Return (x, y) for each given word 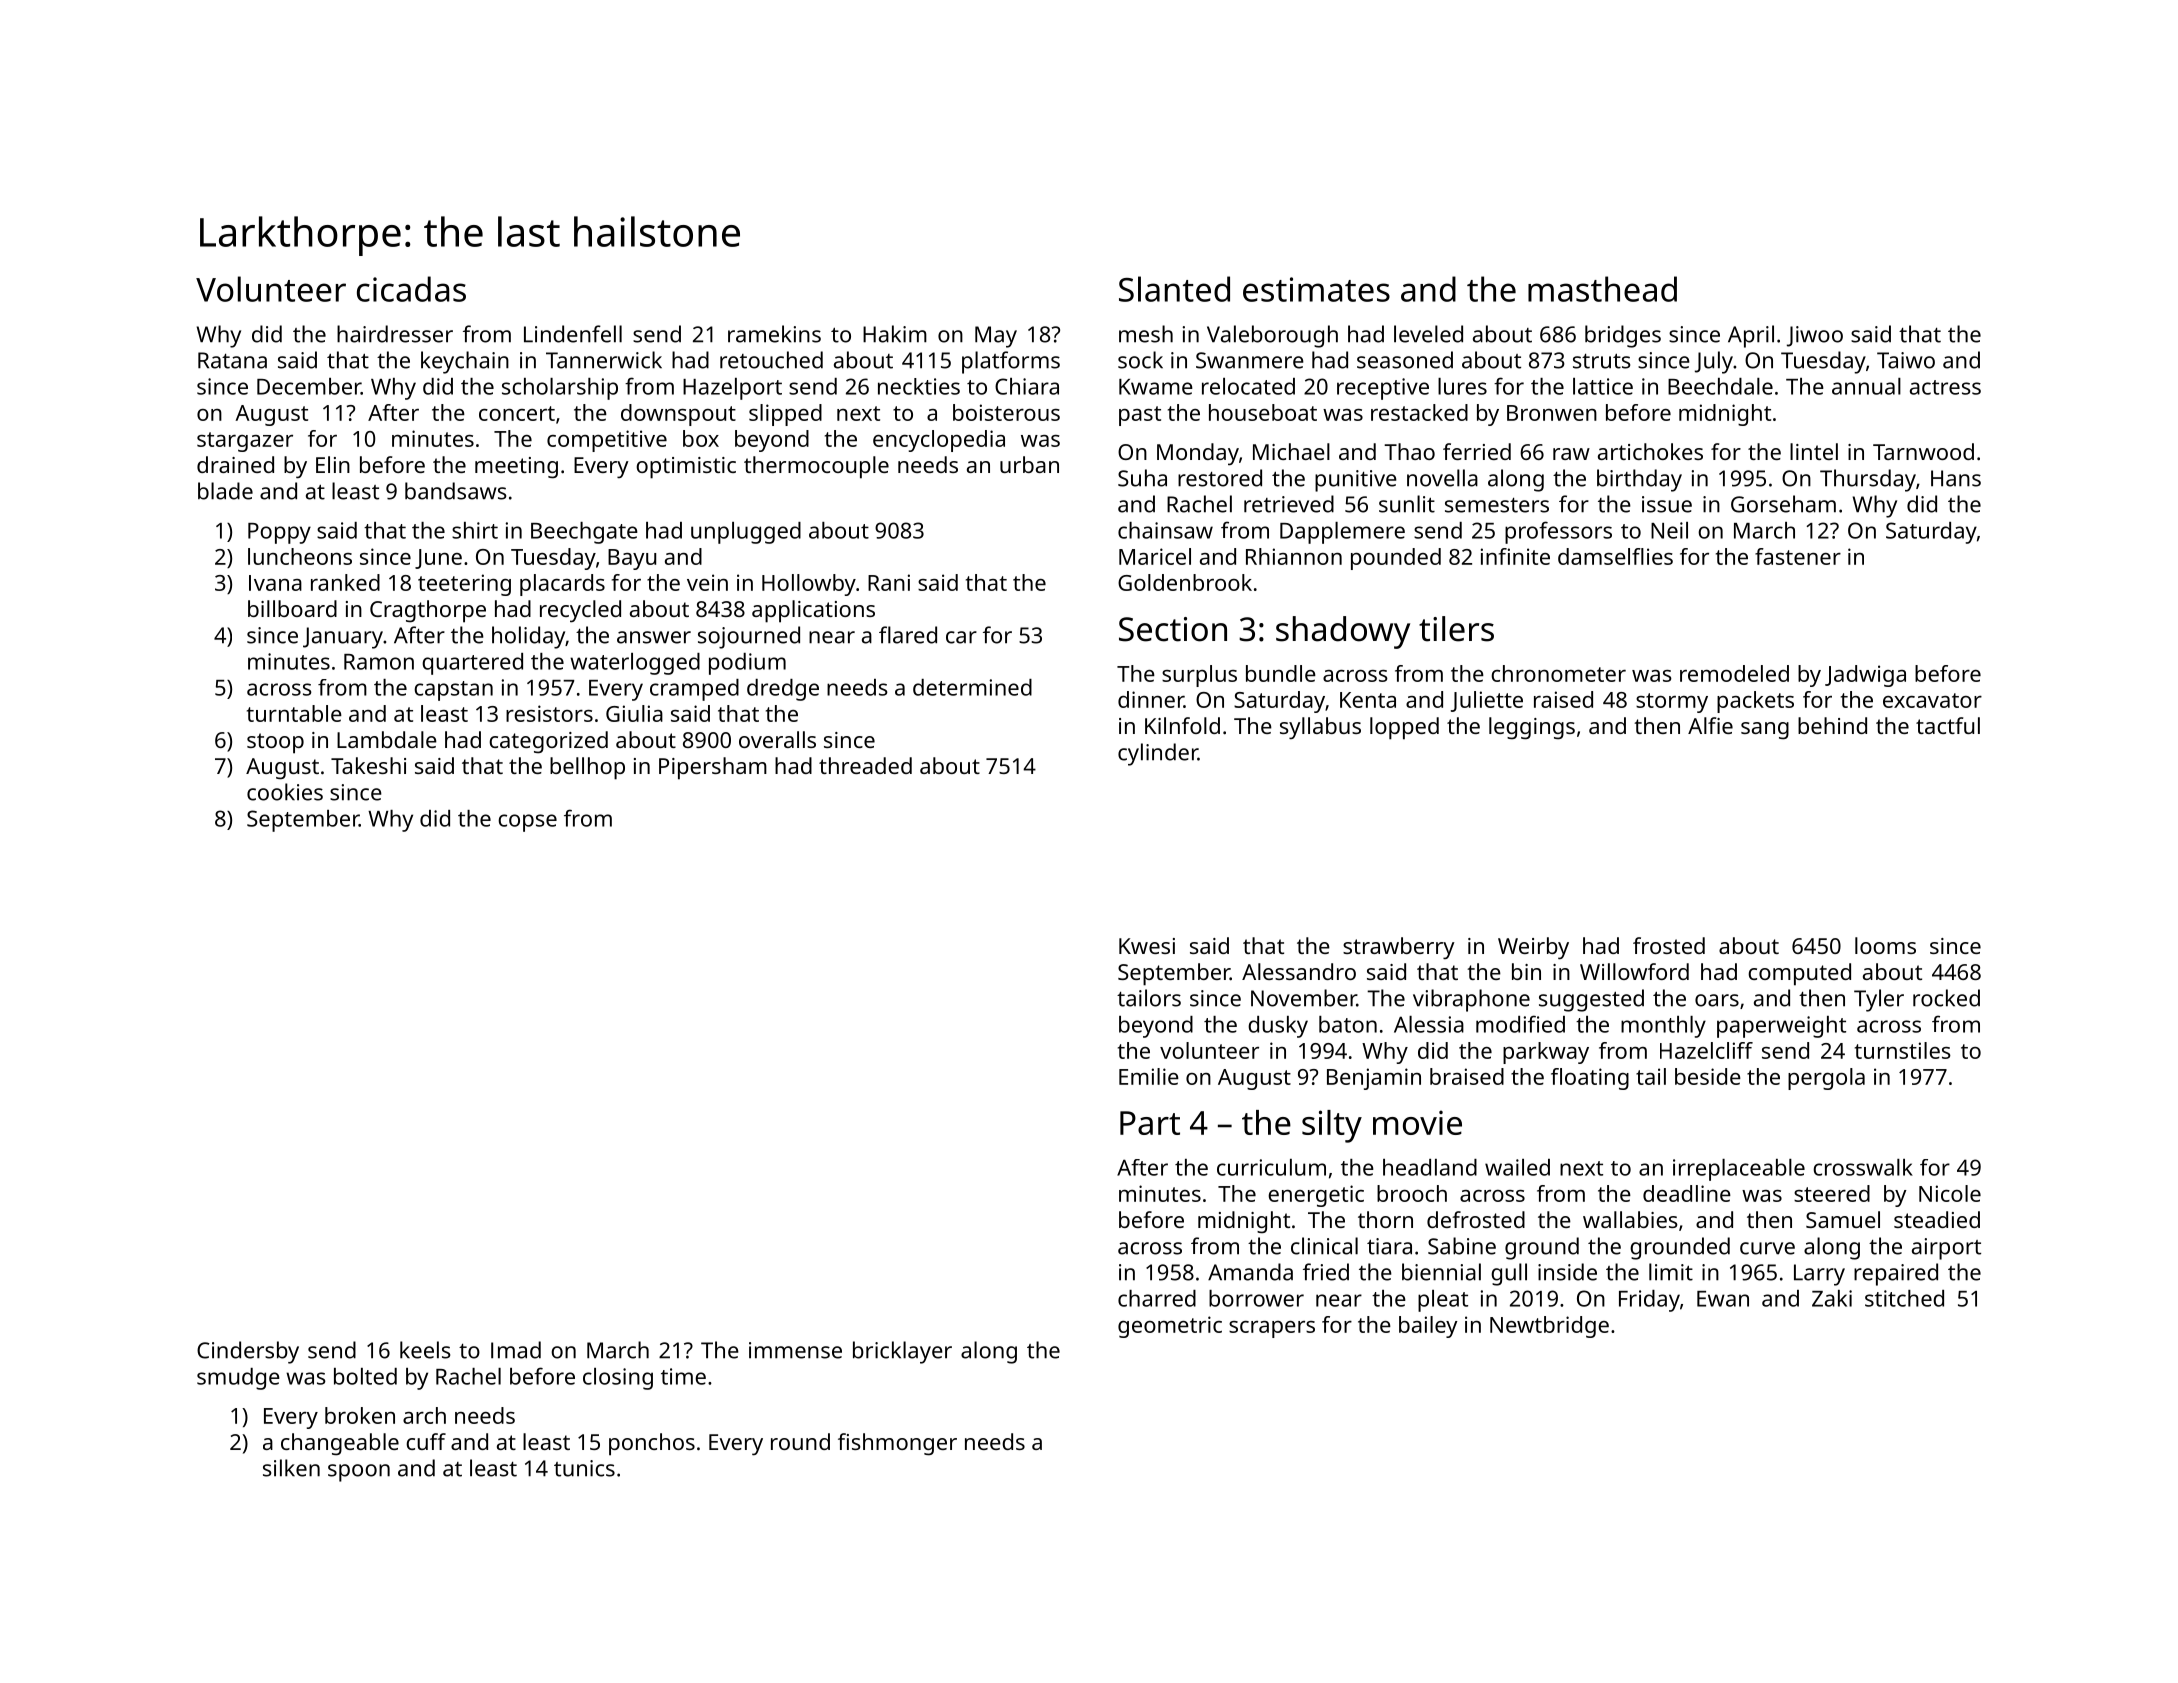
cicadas (411, 289)
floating (1590, 1079)
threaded (865, 765)
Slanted (1174, 289)
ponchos (652, 1444)
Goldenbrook (1185, 582)
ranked (345, 582)
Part (1150, 1123)
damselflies (1615, 556)
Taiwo (1906, 360)
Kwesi (1147, 946)
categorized (548, 742)
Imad (516, 1350)
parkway (1546, 1053)
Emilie (1149, 1076)
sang (1765, 731)
